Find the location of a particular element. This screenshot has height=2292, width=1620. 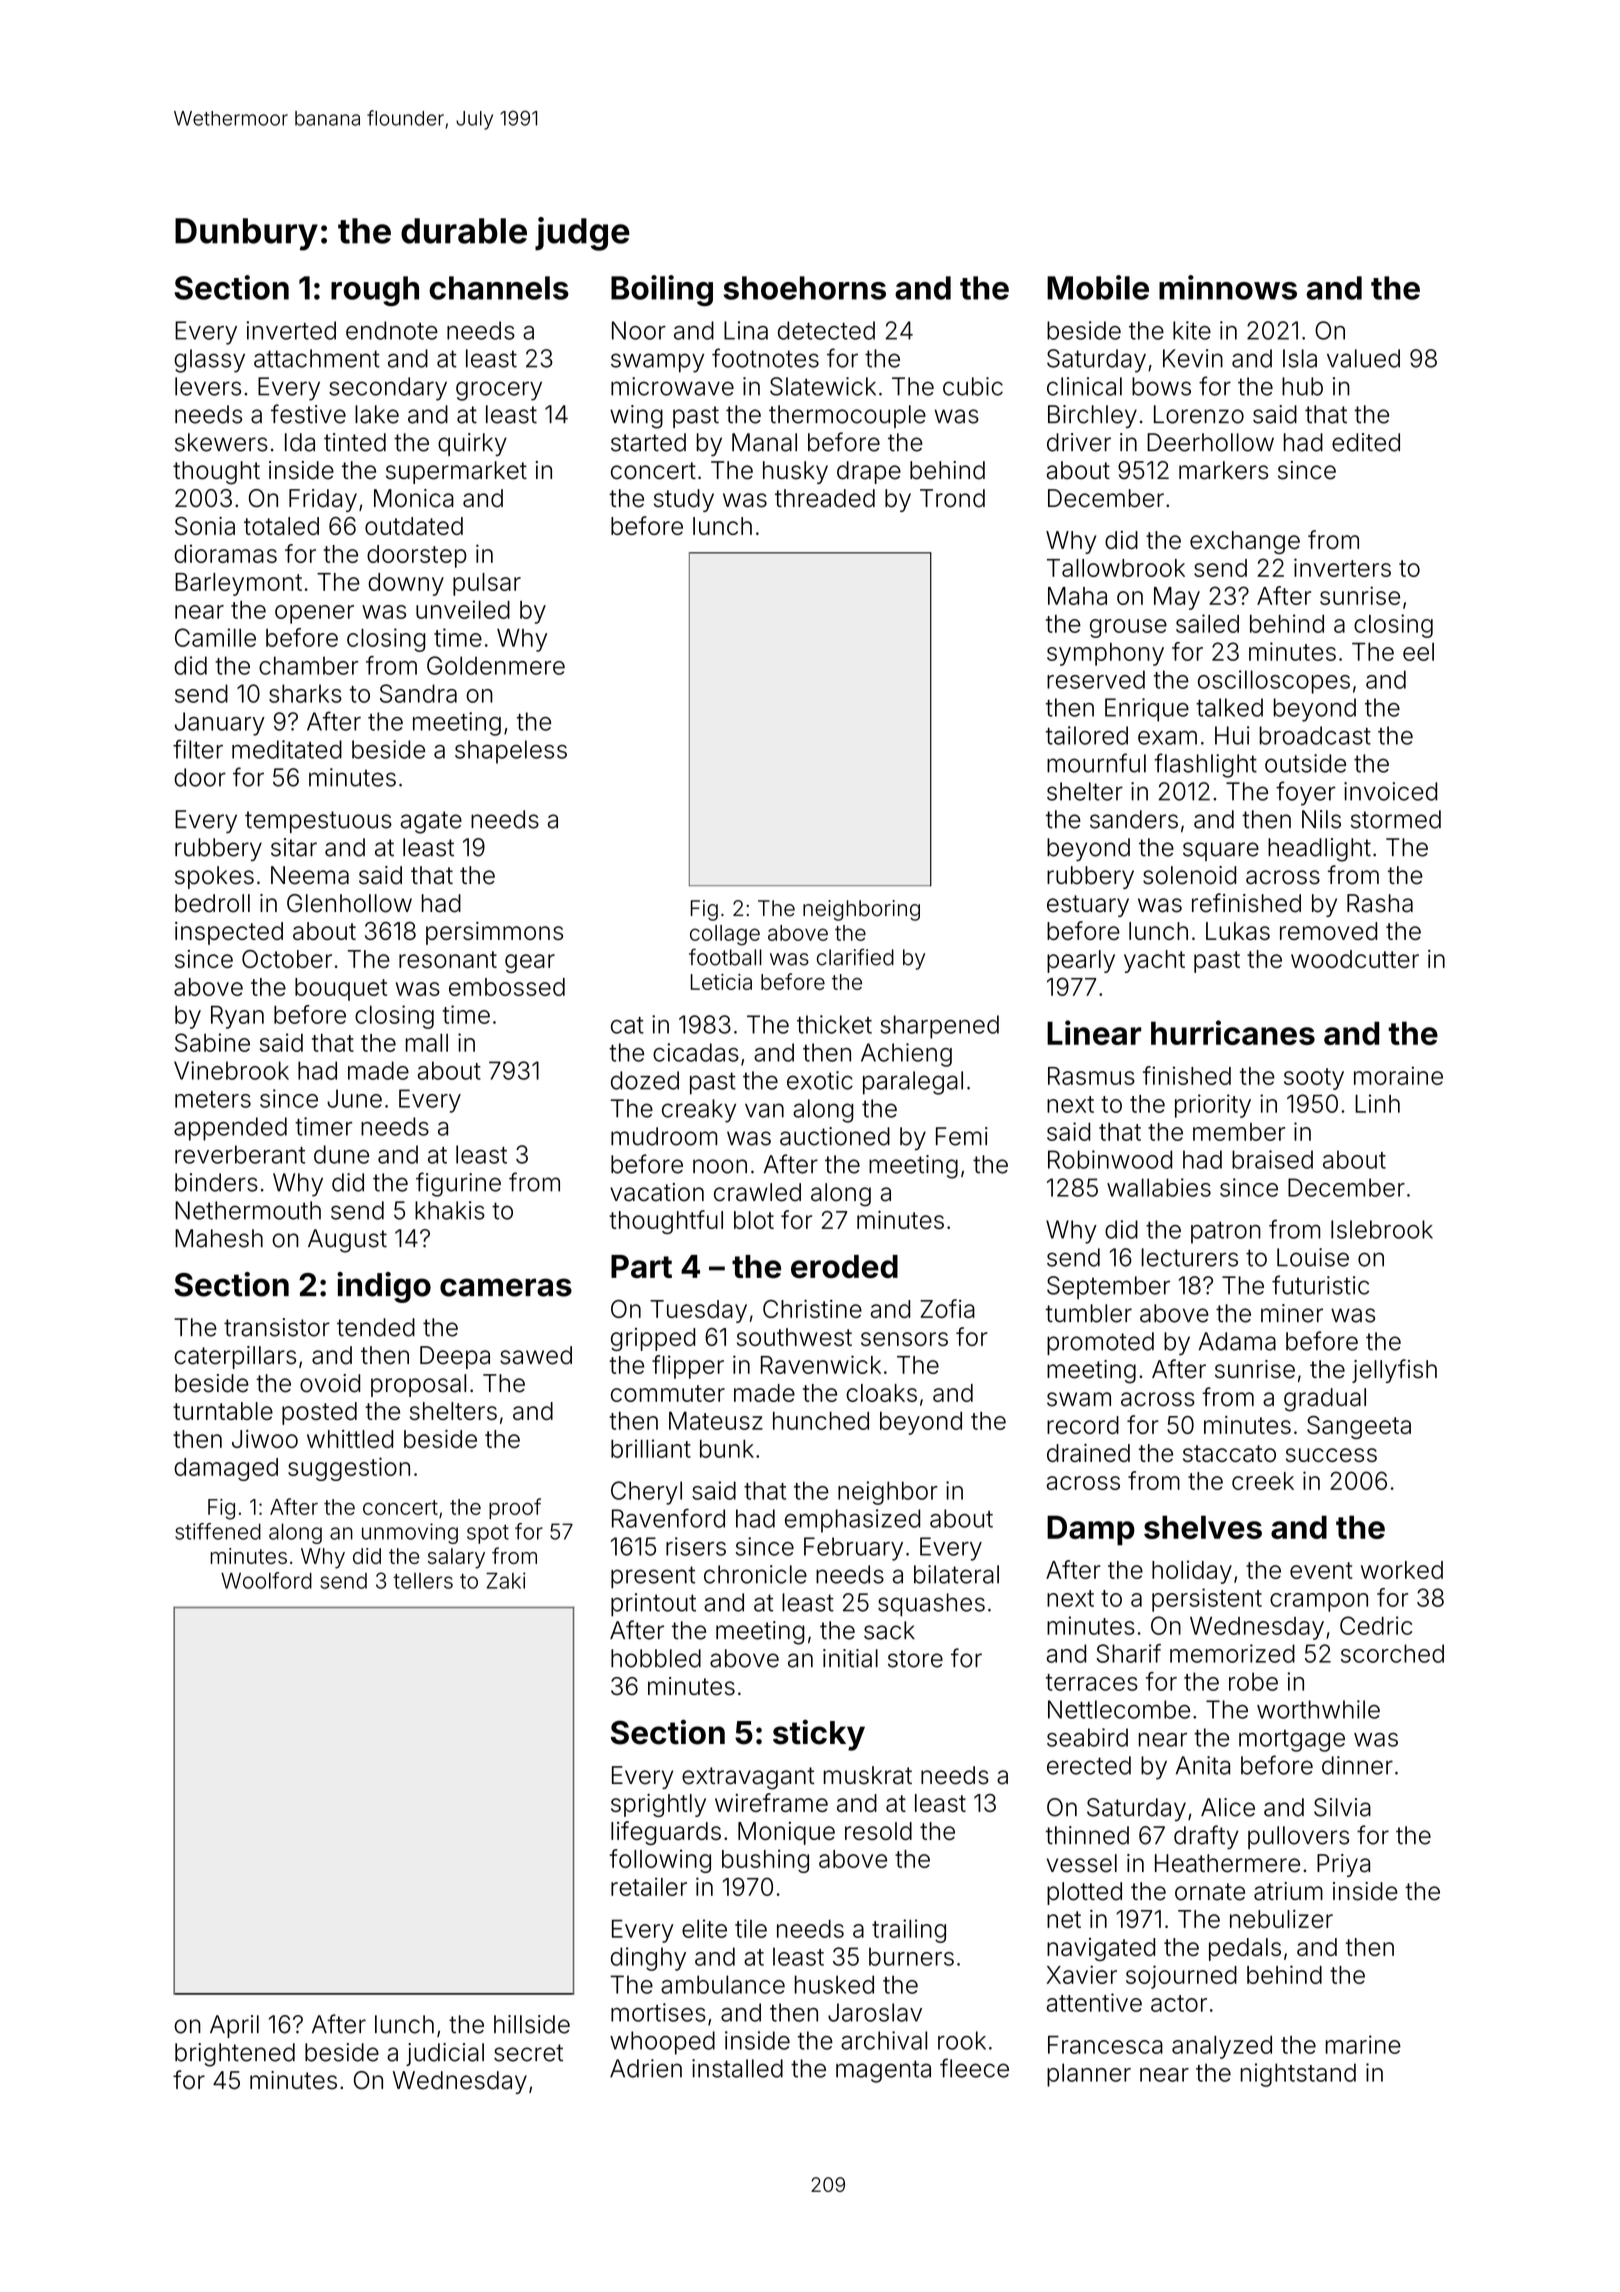

proposal is located at coordinates (418, 1385).
